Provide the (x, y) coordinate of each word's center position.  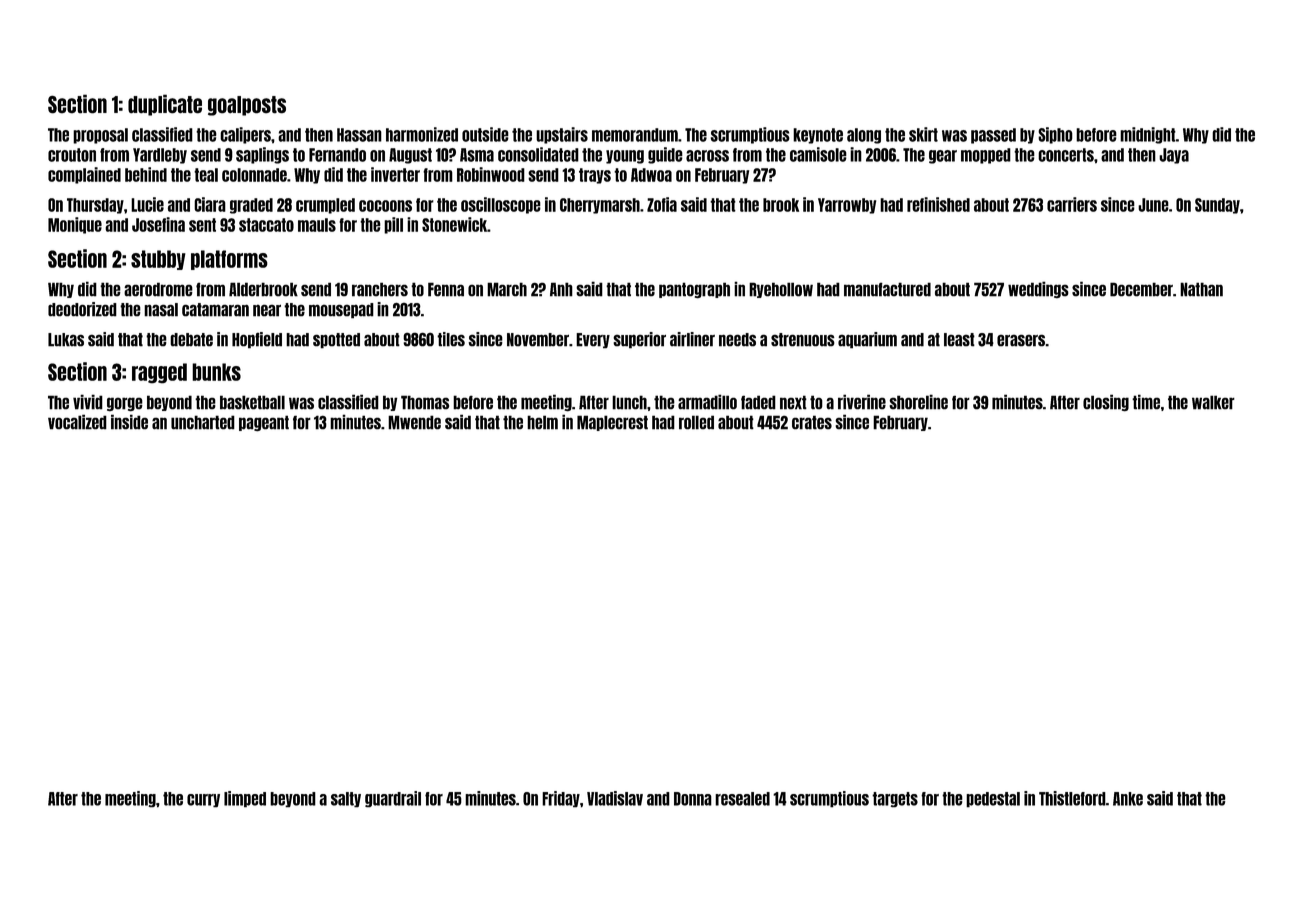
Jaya (1174, 156)
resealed (742, 799)
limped (245, 799)
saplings (262, 155)
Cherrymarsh (600, 206)
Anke (1128, 799)
